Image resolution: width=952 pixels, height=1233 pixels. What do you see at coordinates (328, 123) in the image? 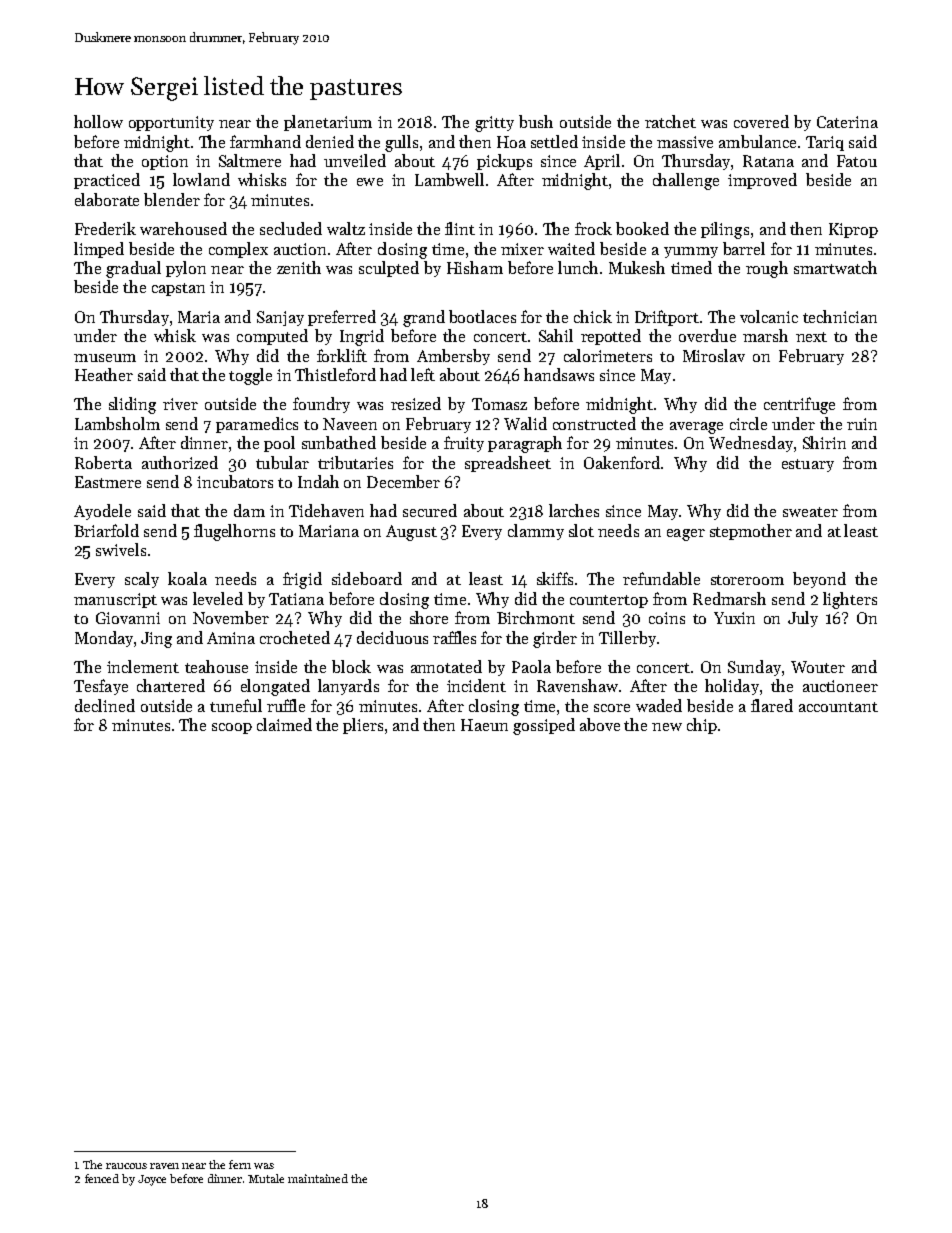
I see `planetarium` at bounding box center [328, 123].
